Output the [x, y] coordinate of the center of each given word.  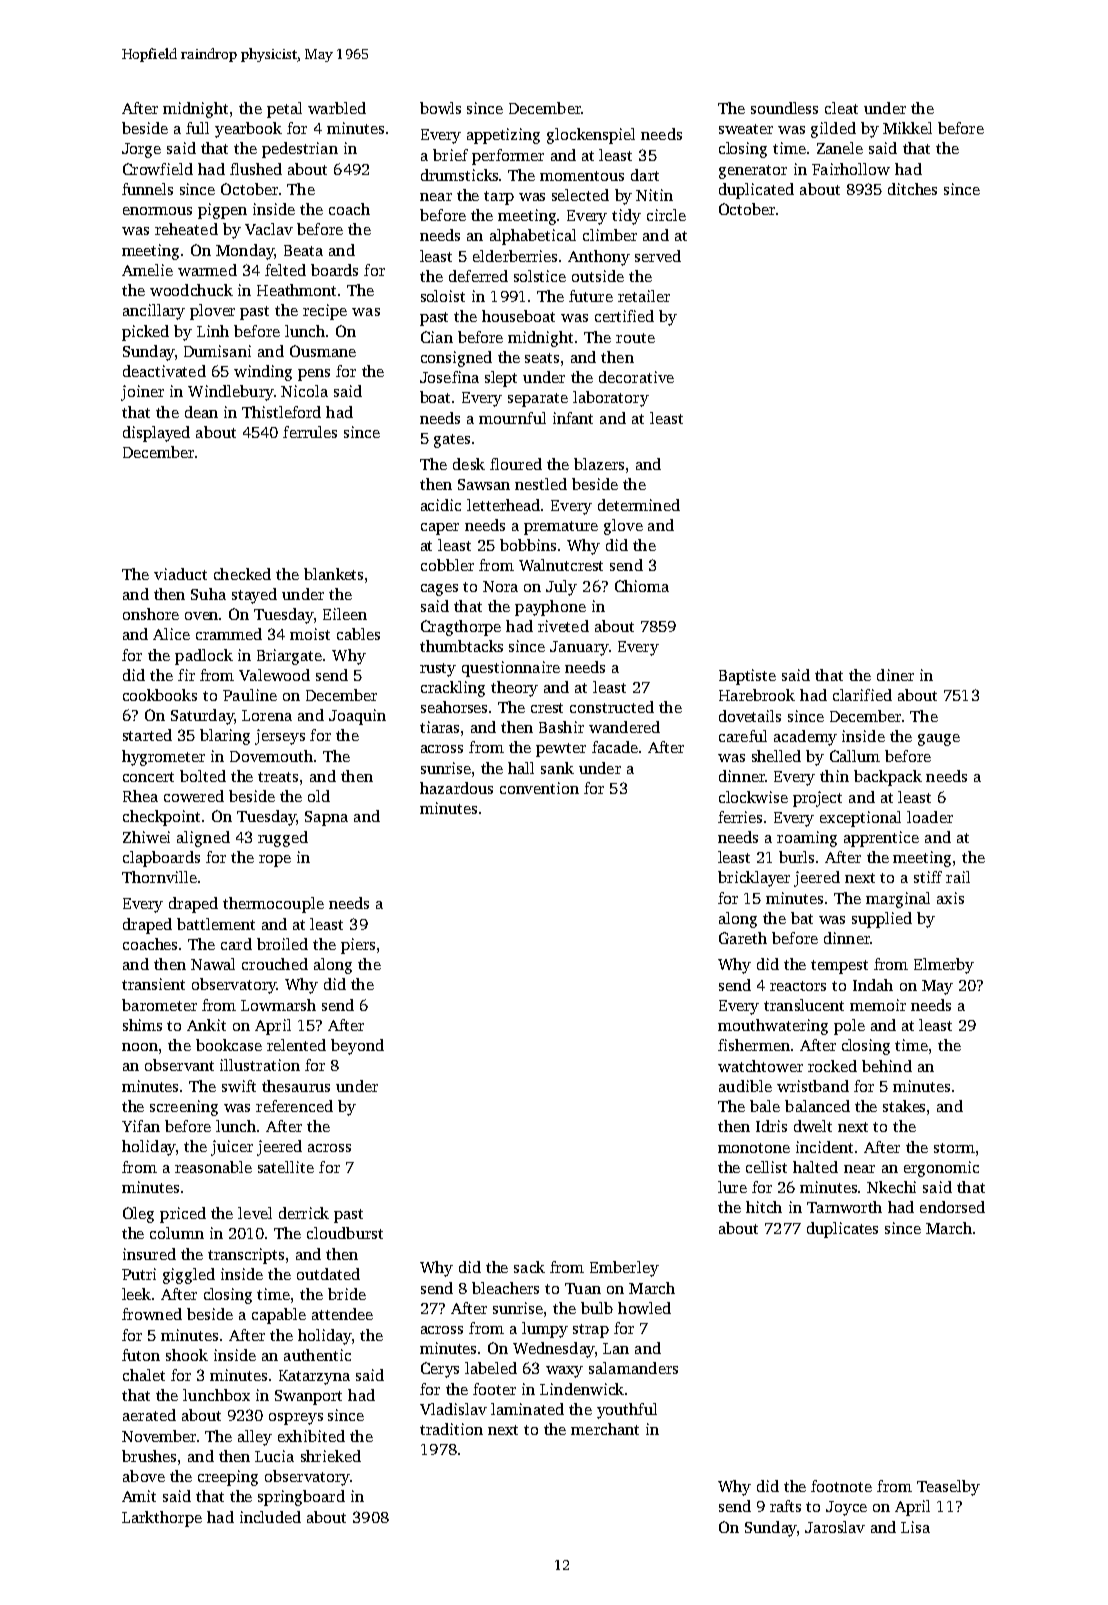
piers [358, 946]
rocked [832, 1066]
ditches [912, 189]
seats [542, 358]
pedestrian [300, 150]
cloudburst [345, 1233]
